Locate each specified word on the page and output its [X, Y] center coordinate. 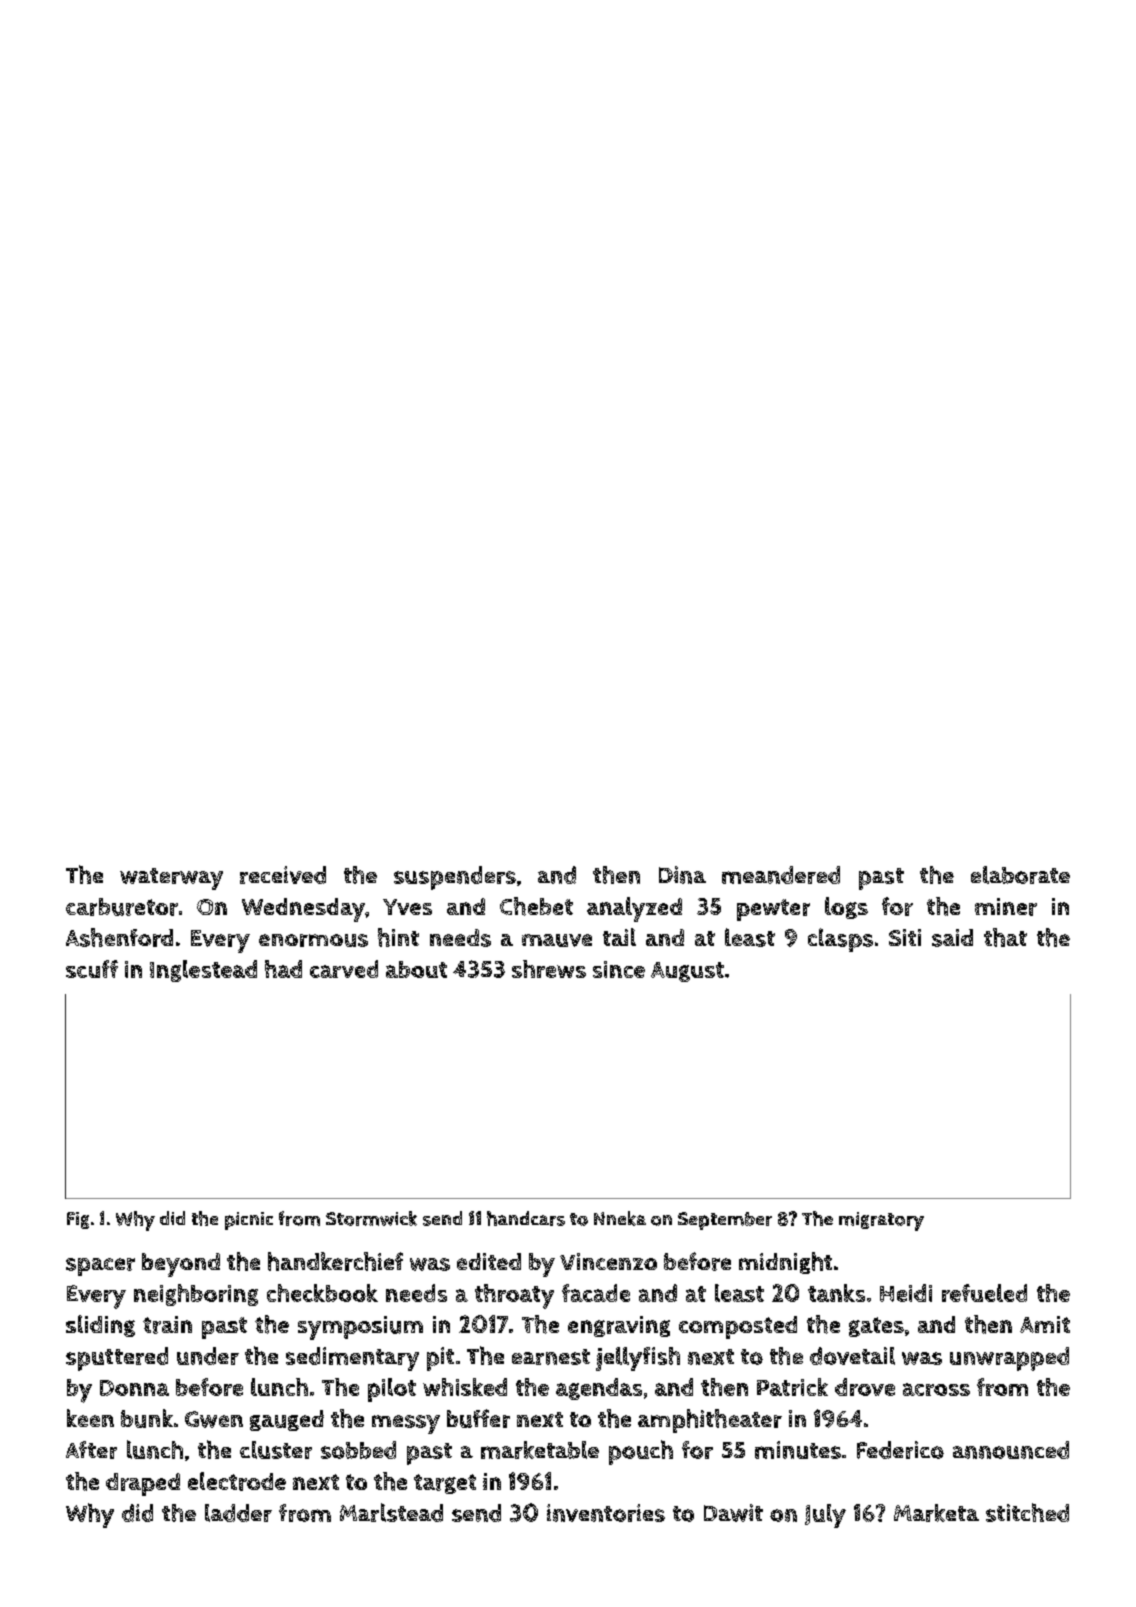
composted [738, 1327]
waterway [171, 879]
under [208, 1356]
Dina [682, 875]
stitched [1027, 1512]
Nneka [620, 1218]
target [445, 1484]
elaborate [1020, 875]
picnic [249, 1221]
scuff [92, 969]
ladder [238, 1513]
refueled [984, 1293]
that [1005, 937]
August [687, 972]
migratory [881, 1221]
